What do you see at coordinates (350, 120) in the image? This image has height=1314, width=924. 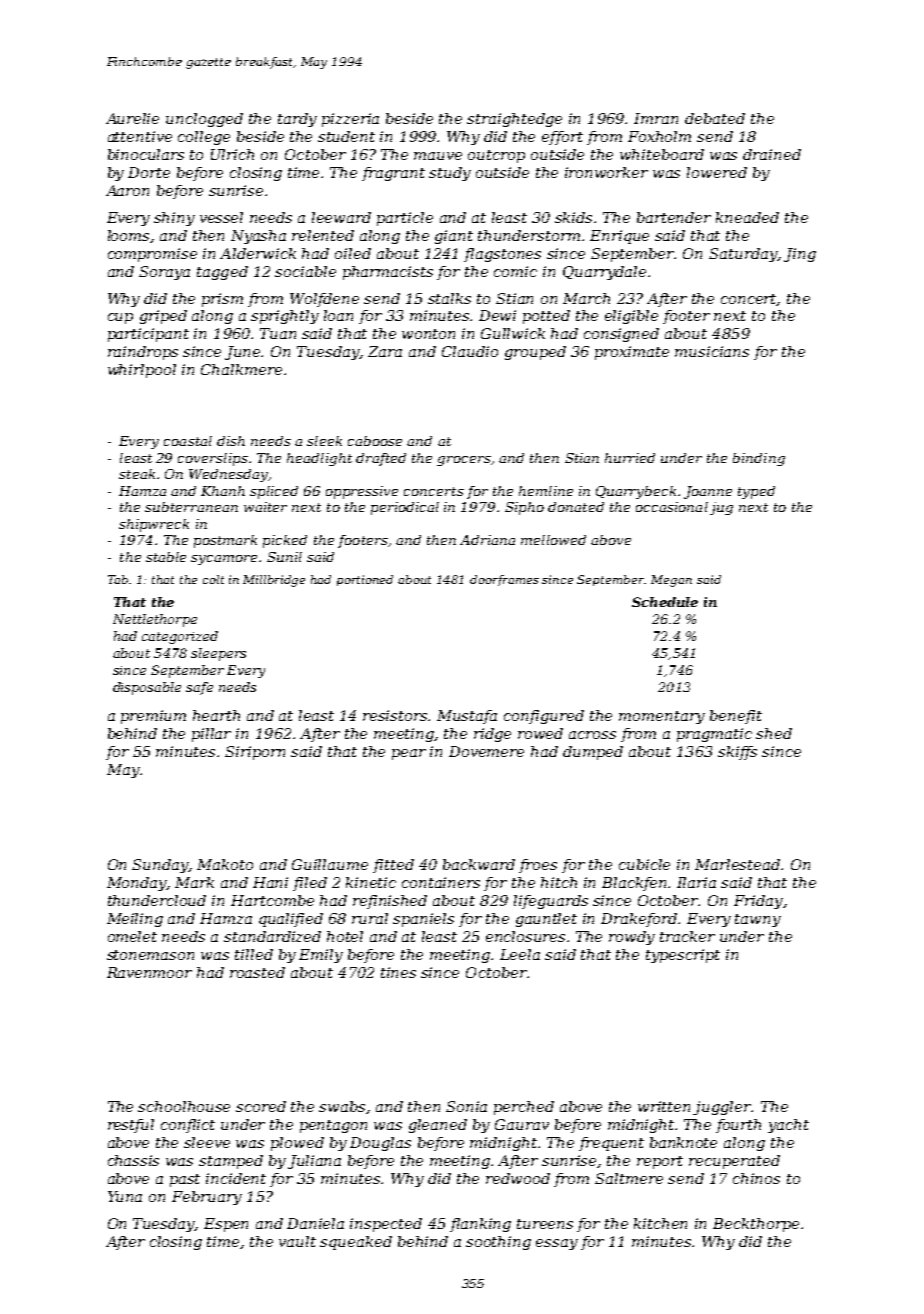 I see `pizzeria` at bounding box center [350, 120].
